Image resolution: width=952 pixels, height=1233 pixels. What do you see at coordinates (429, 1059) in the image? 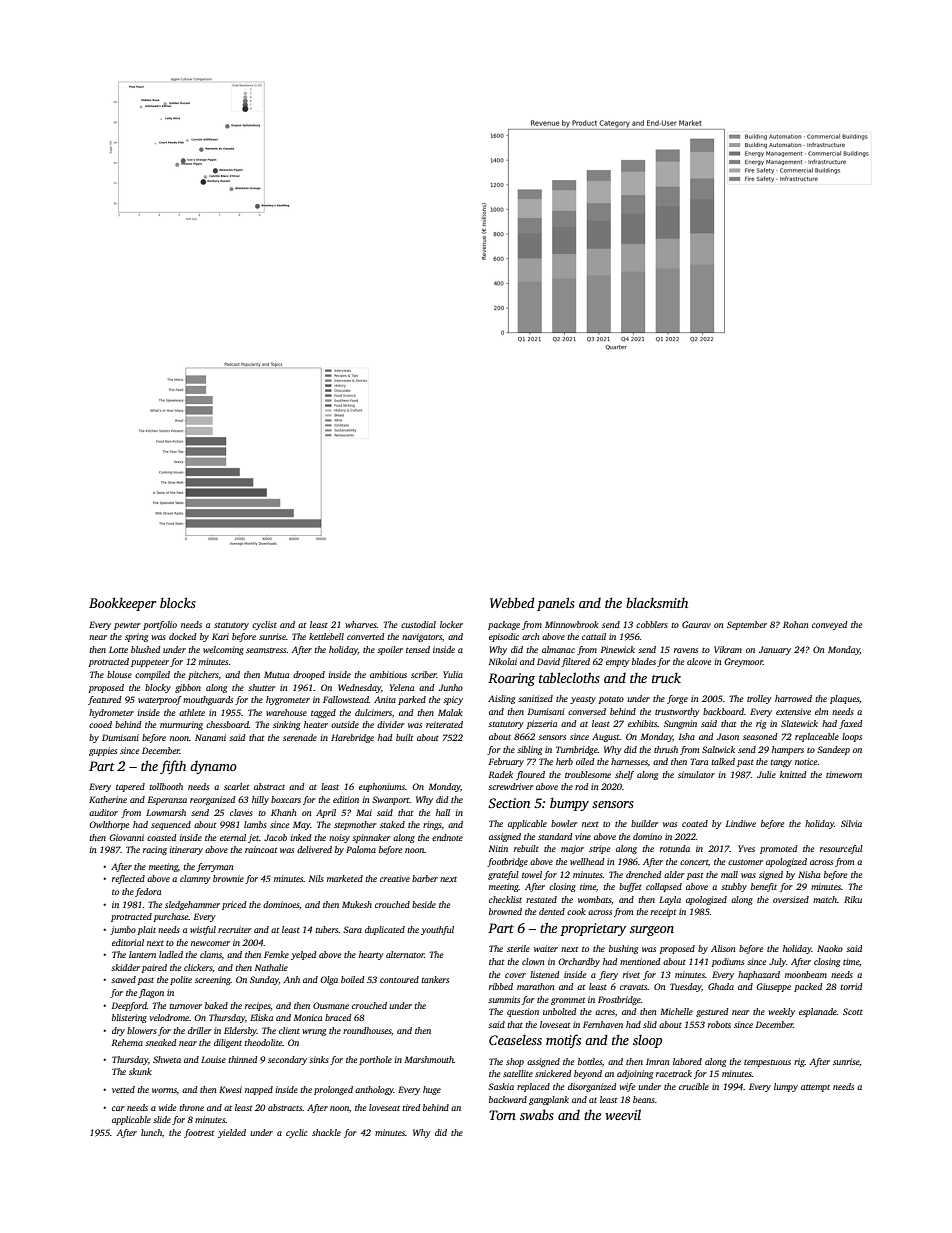
I see `Marshmouth` at bounding box center [429, 1059].
